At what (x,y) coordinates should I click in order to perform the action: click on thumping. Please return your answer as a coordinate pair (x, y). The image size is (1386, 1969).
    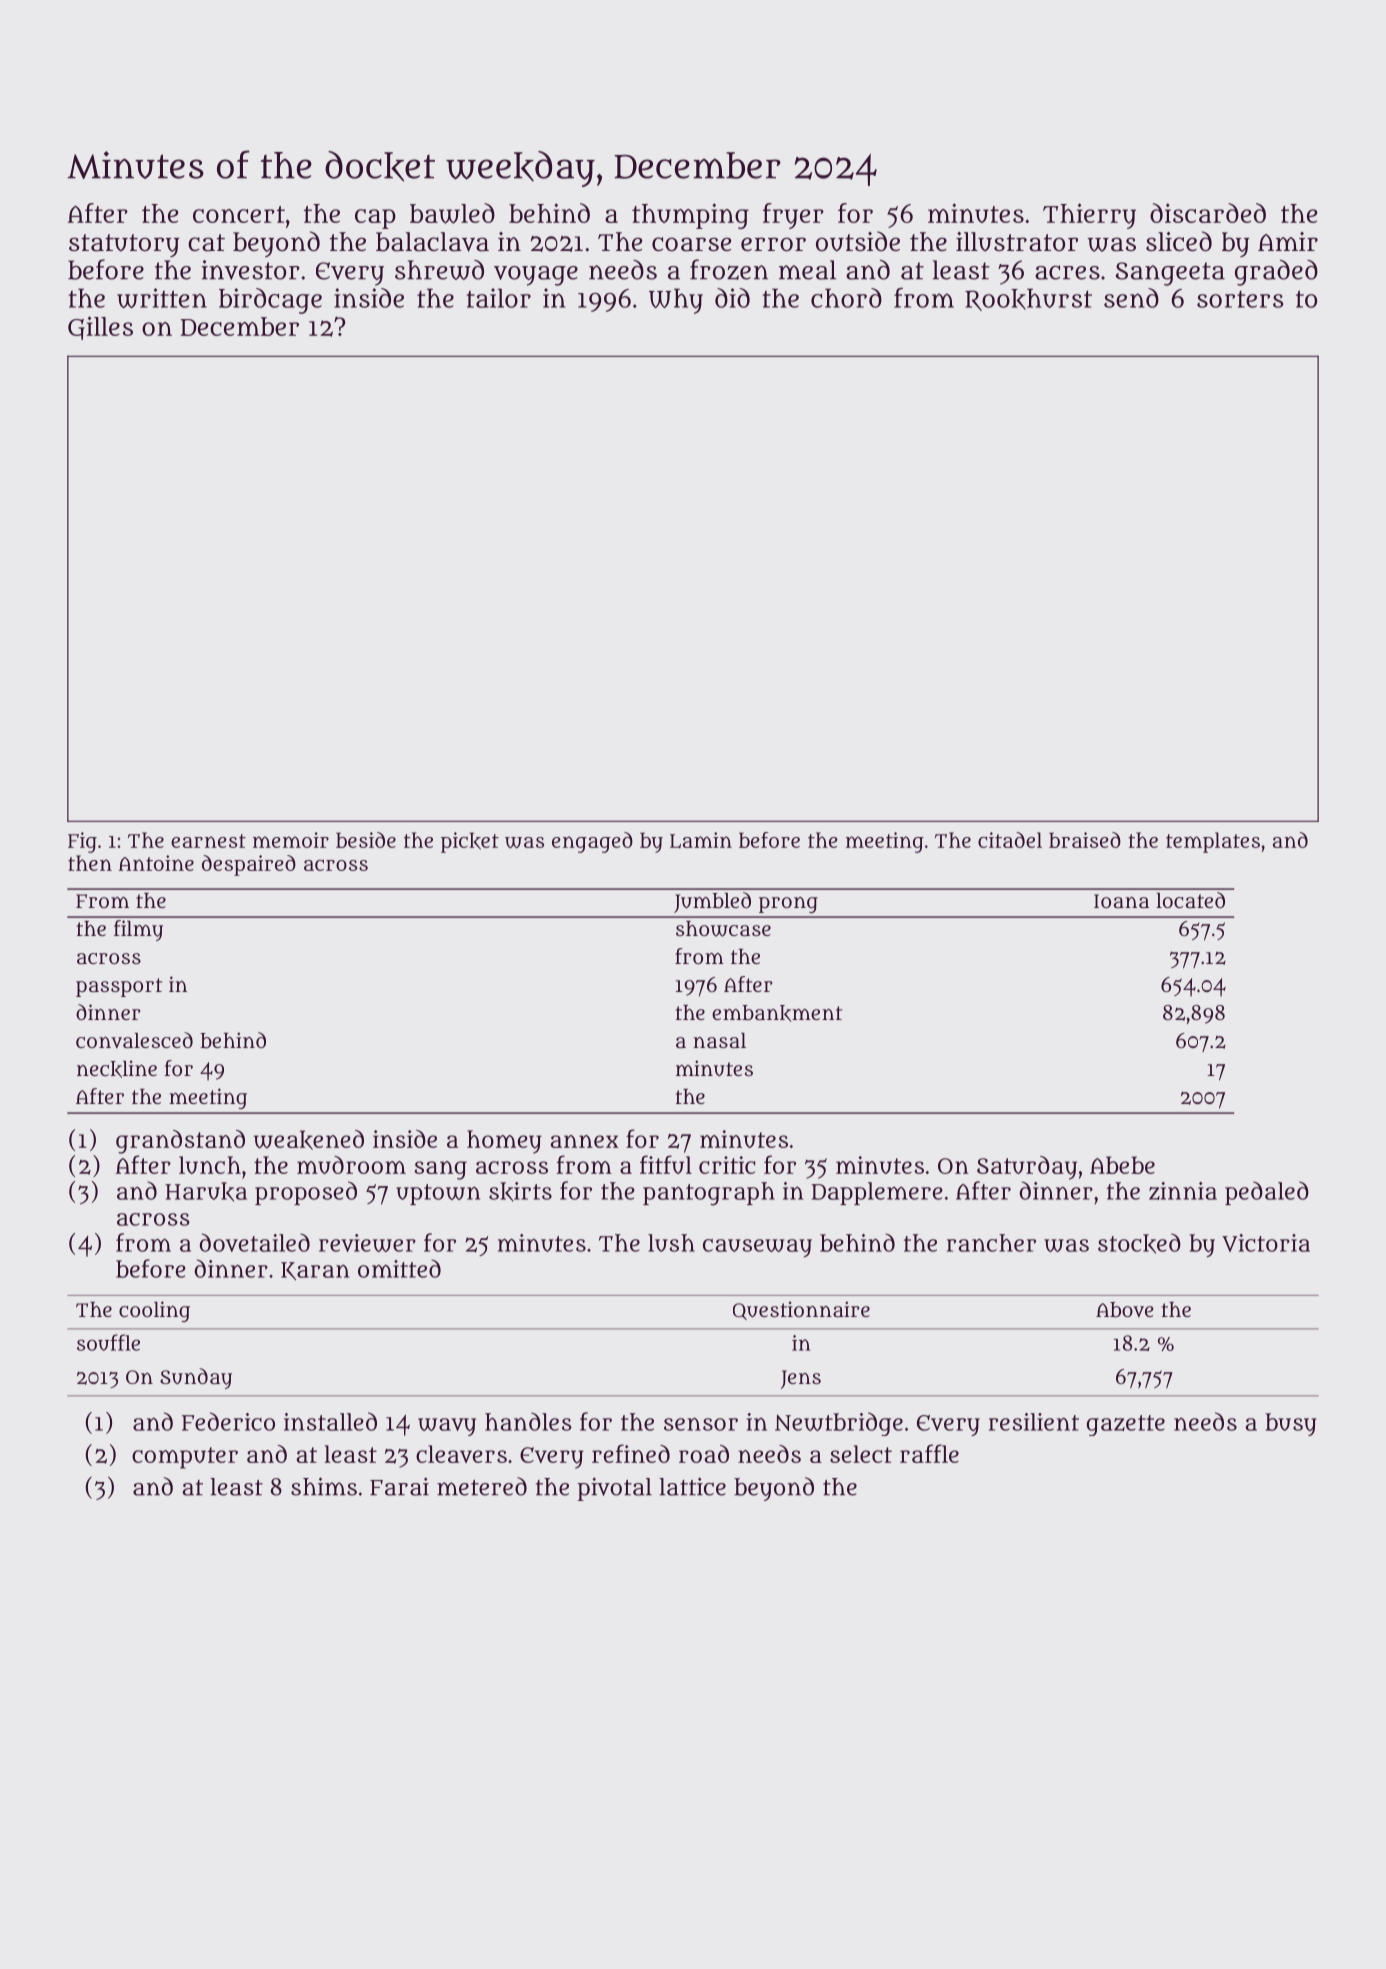
    Looking at the image, I should click on (690, 216).
